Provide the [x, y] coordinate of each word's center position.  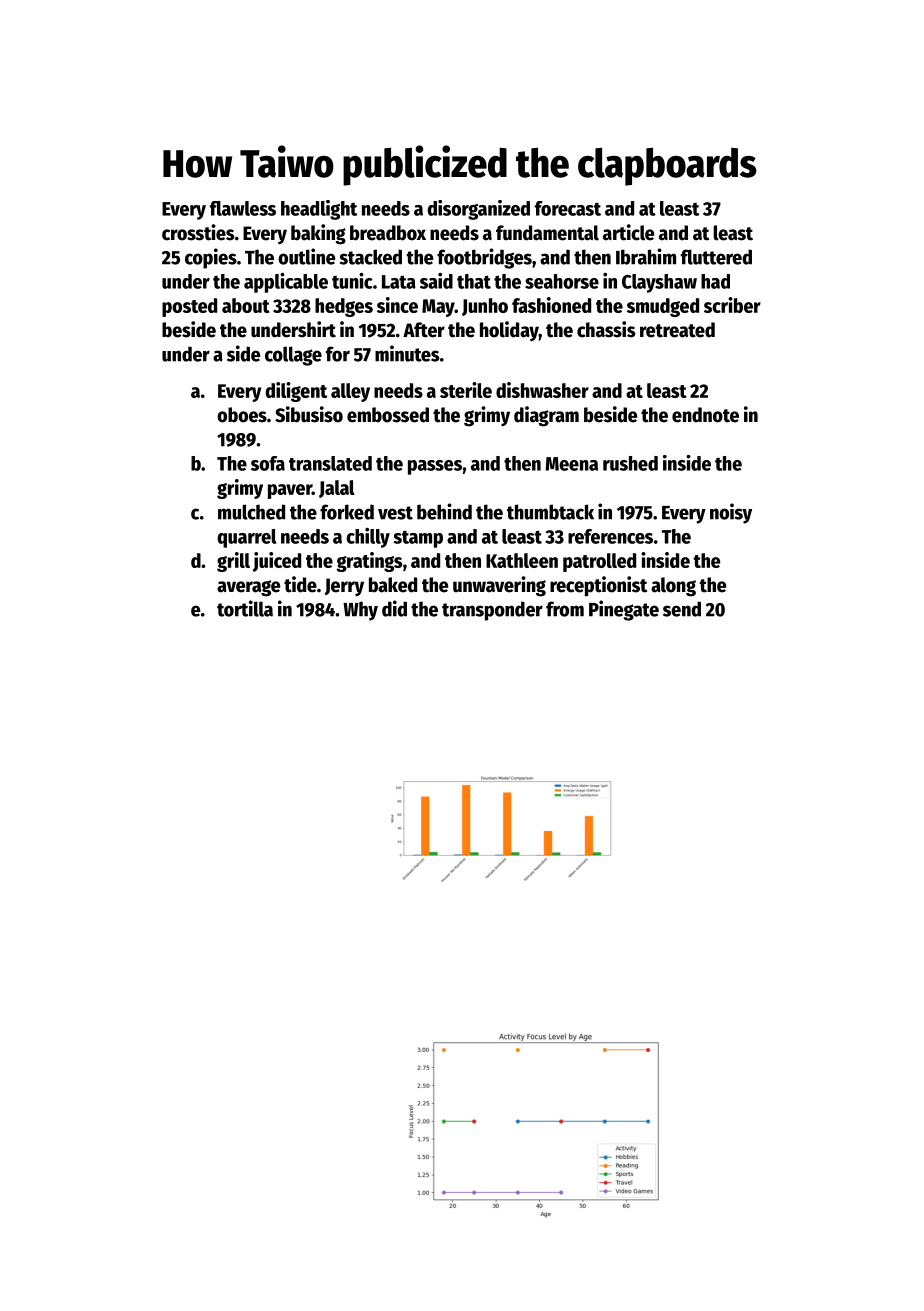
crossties [198, 232]
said [436, 281]
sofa [268, 463]
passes [435, 467]
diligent [296, 392]
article [628, 232]
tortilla [245, 608]
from [565, 609]
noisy [731, 513]
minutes [407, 353]
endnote [705, 415]
